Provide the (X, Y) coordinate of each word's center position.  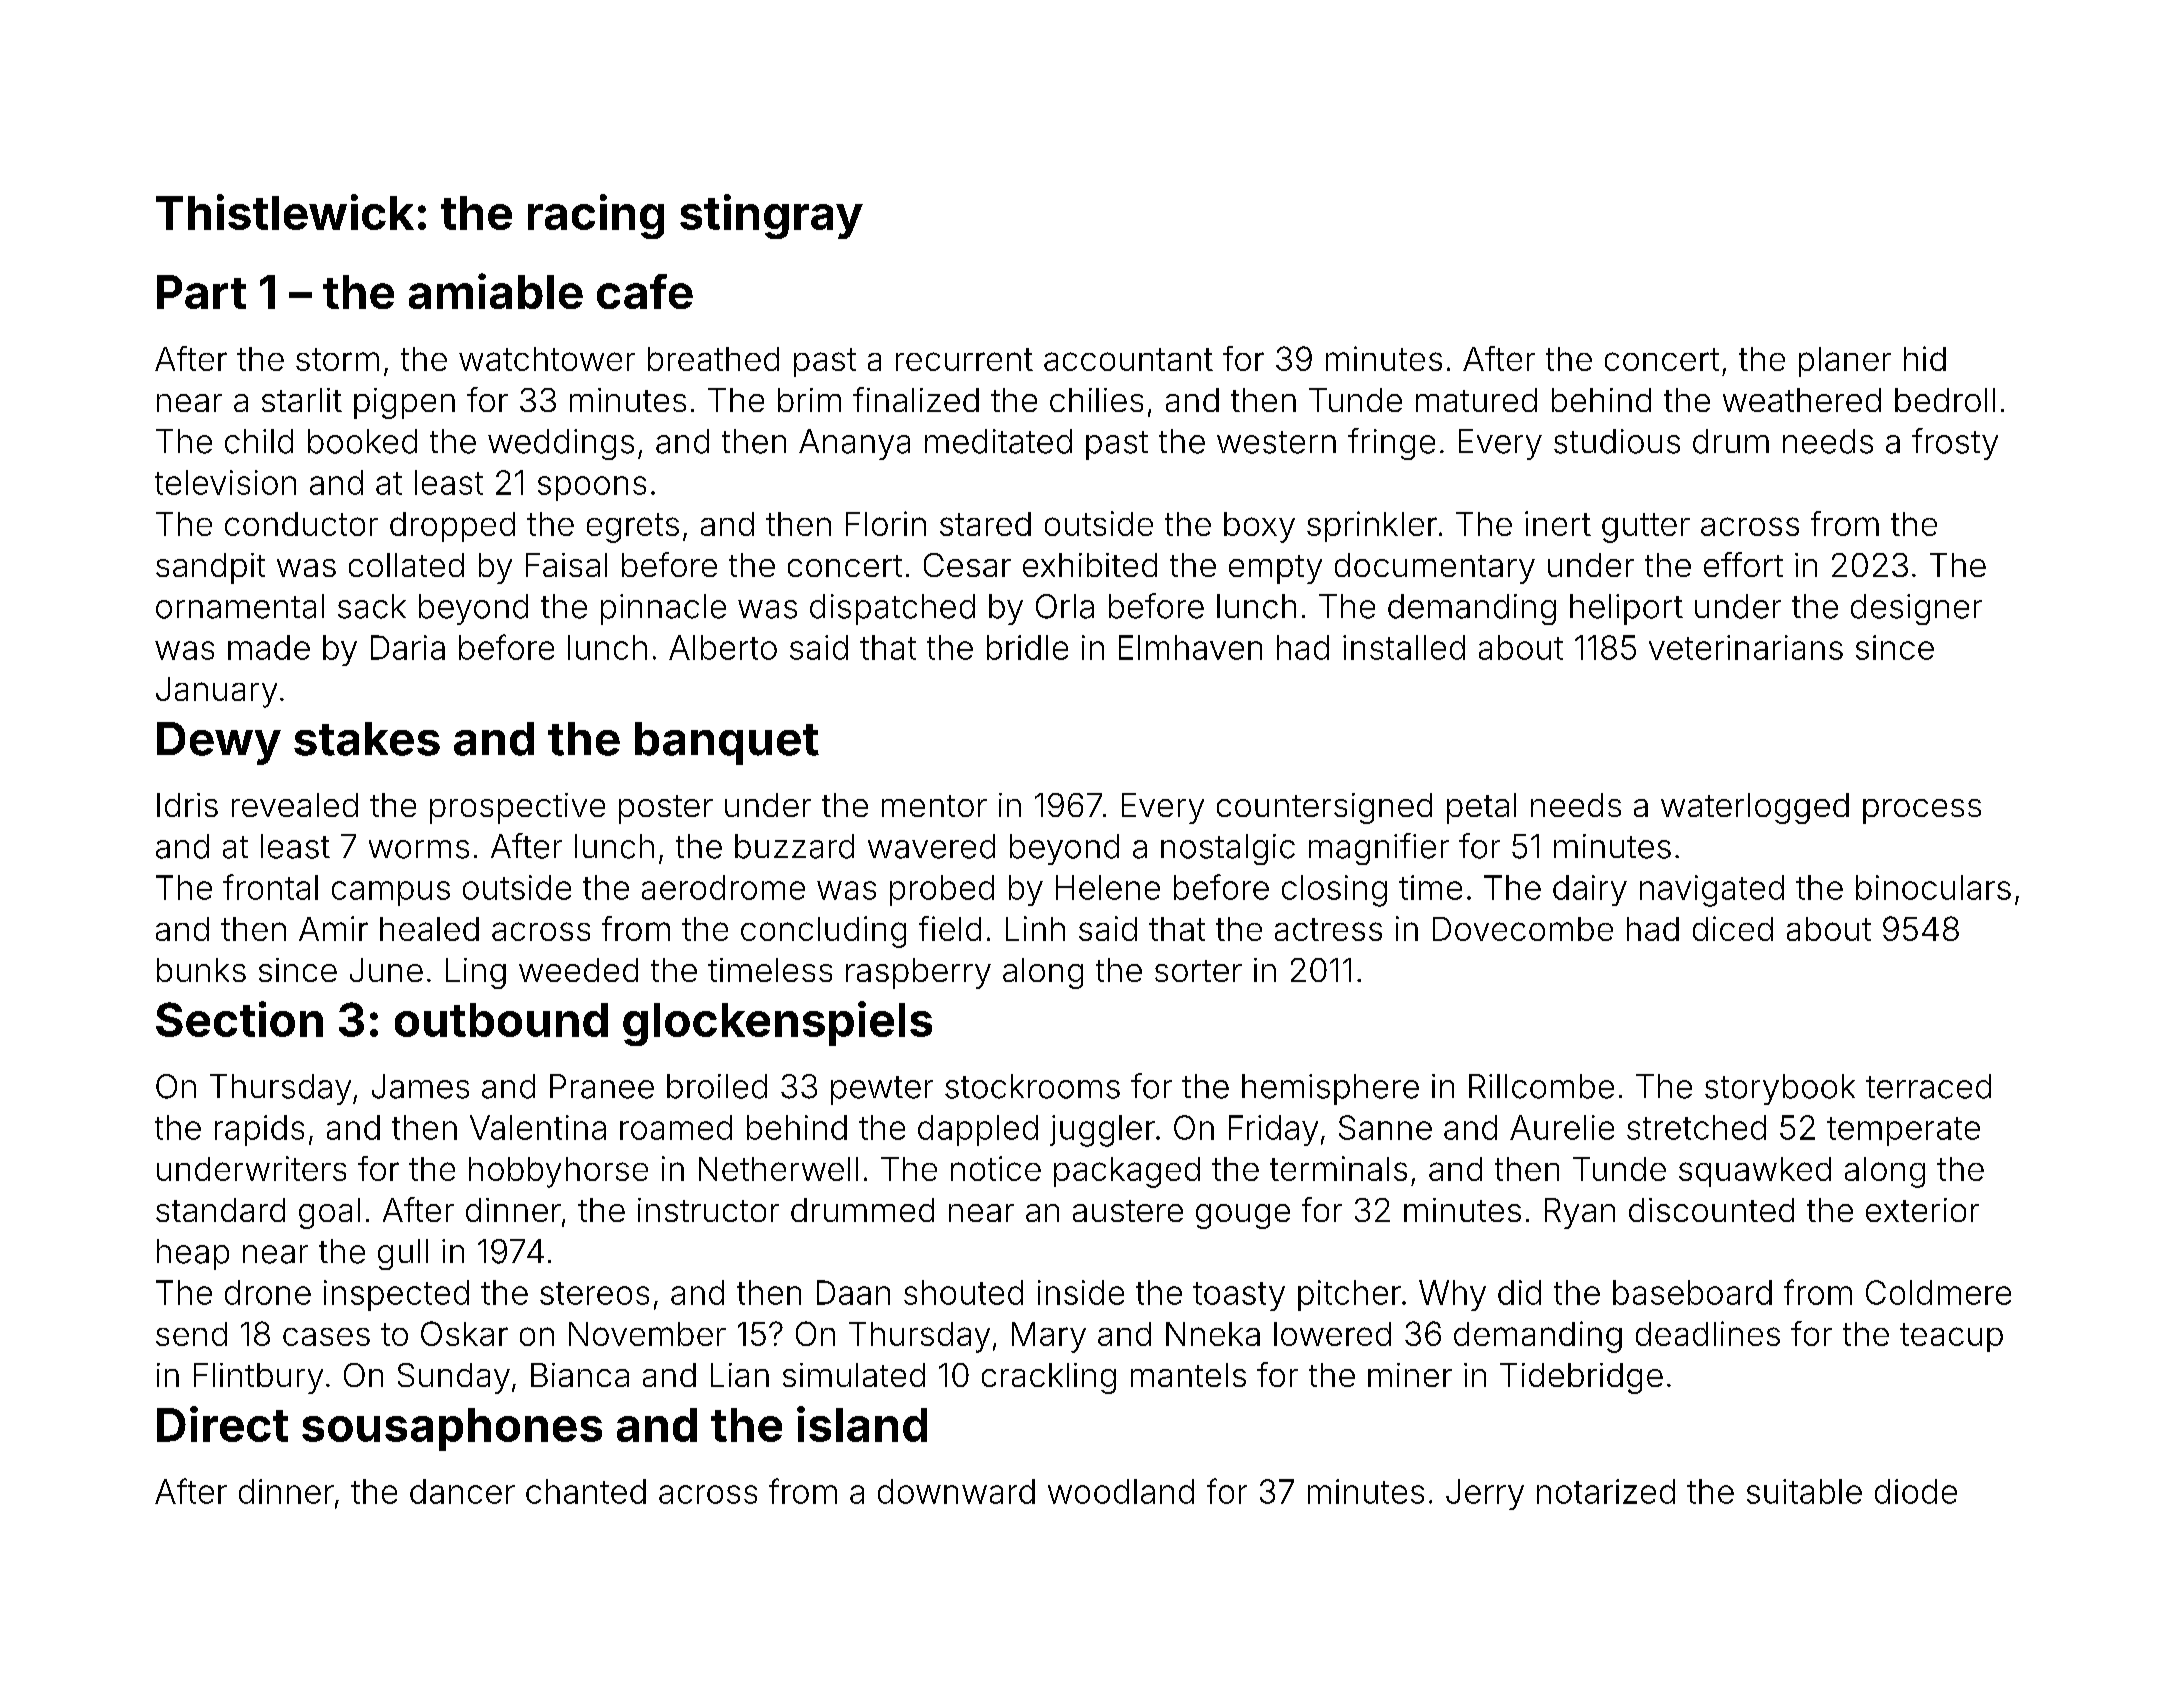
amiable (496, 291)
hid (1925, 358)
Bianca (580, 1375)
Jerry (1485, 1494)
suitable (1804, 1491)
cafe (645, 291)
